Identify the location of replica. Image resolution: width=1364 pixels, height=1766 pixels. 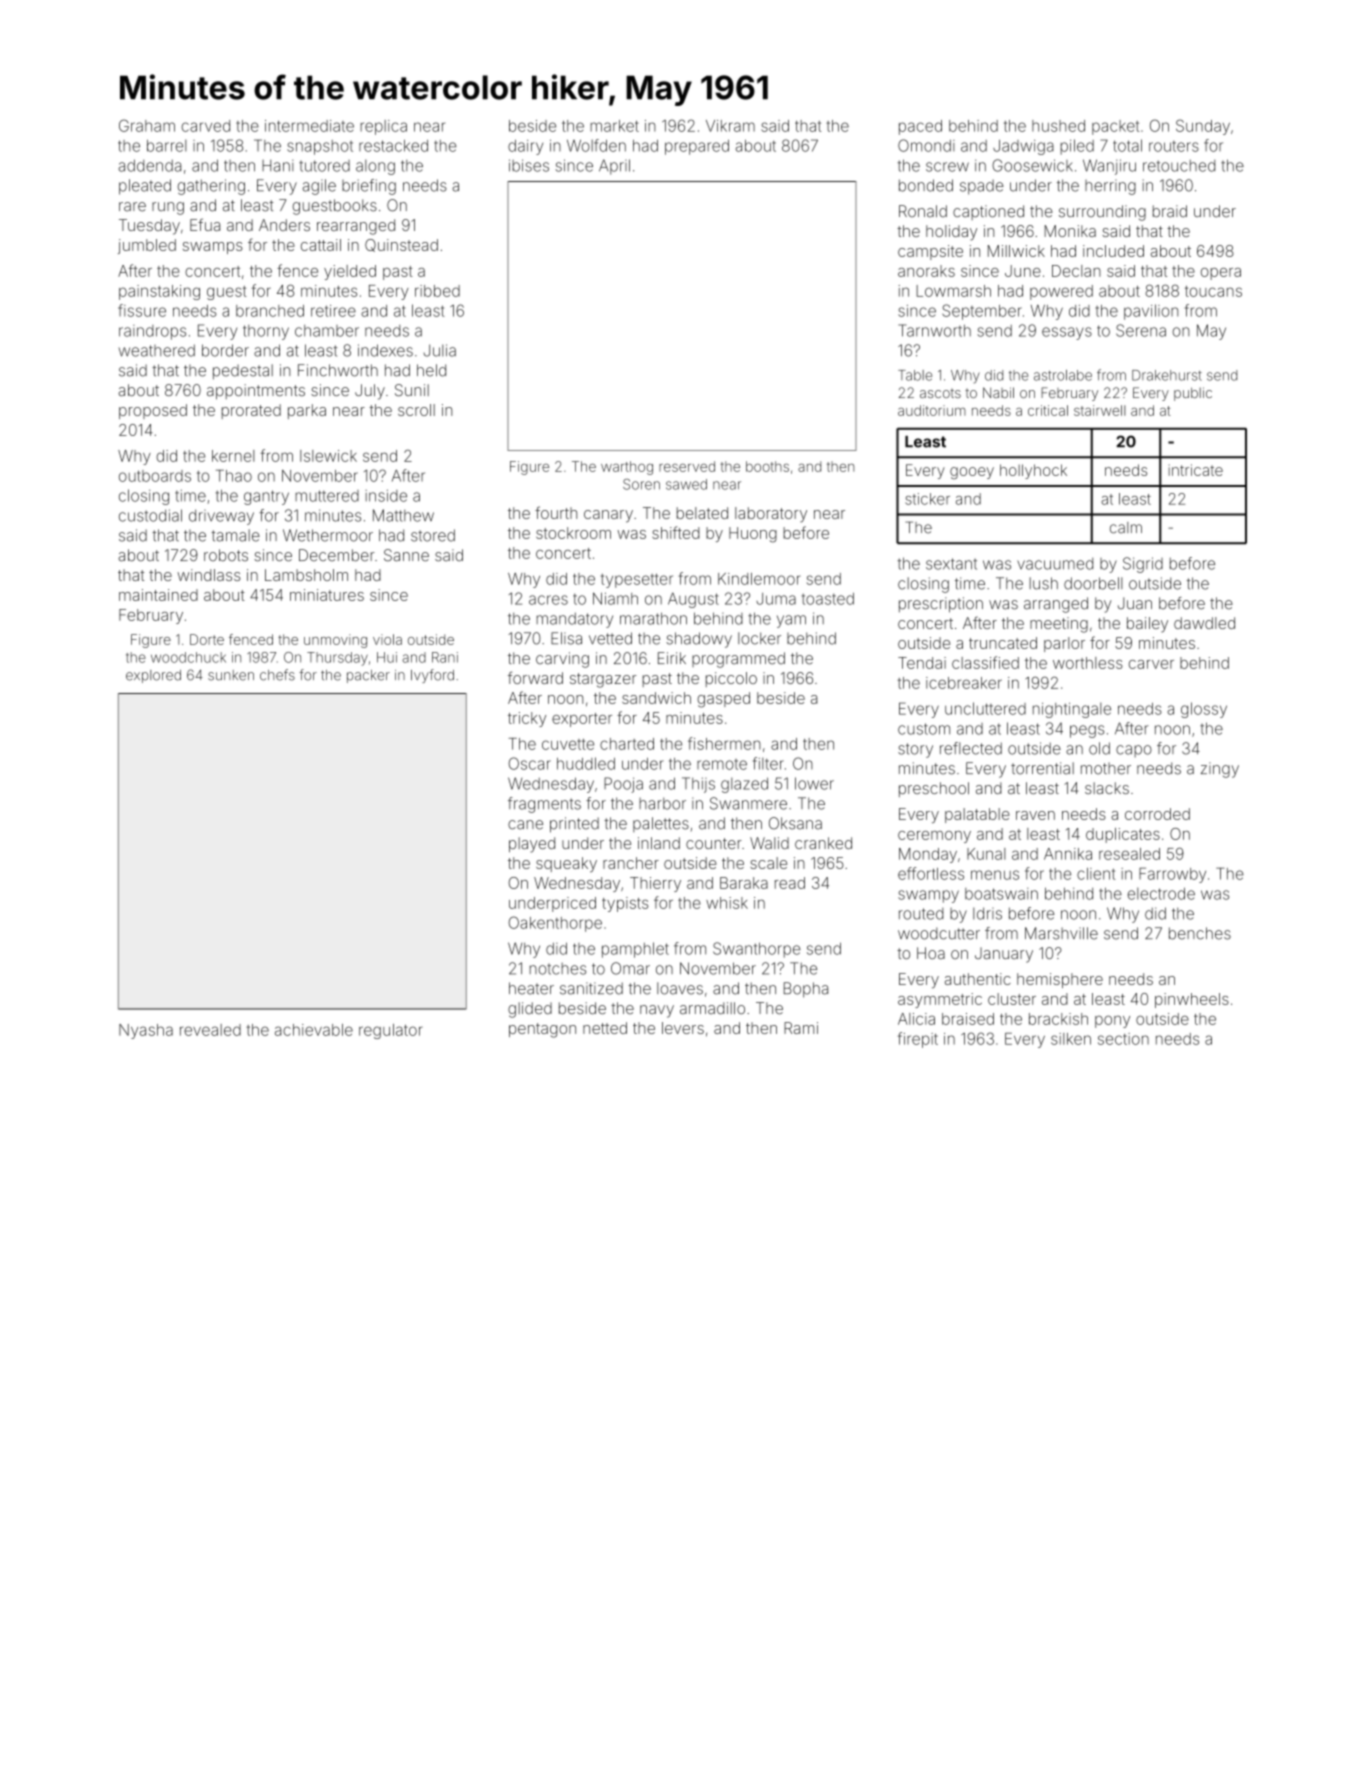
(383, 127).
